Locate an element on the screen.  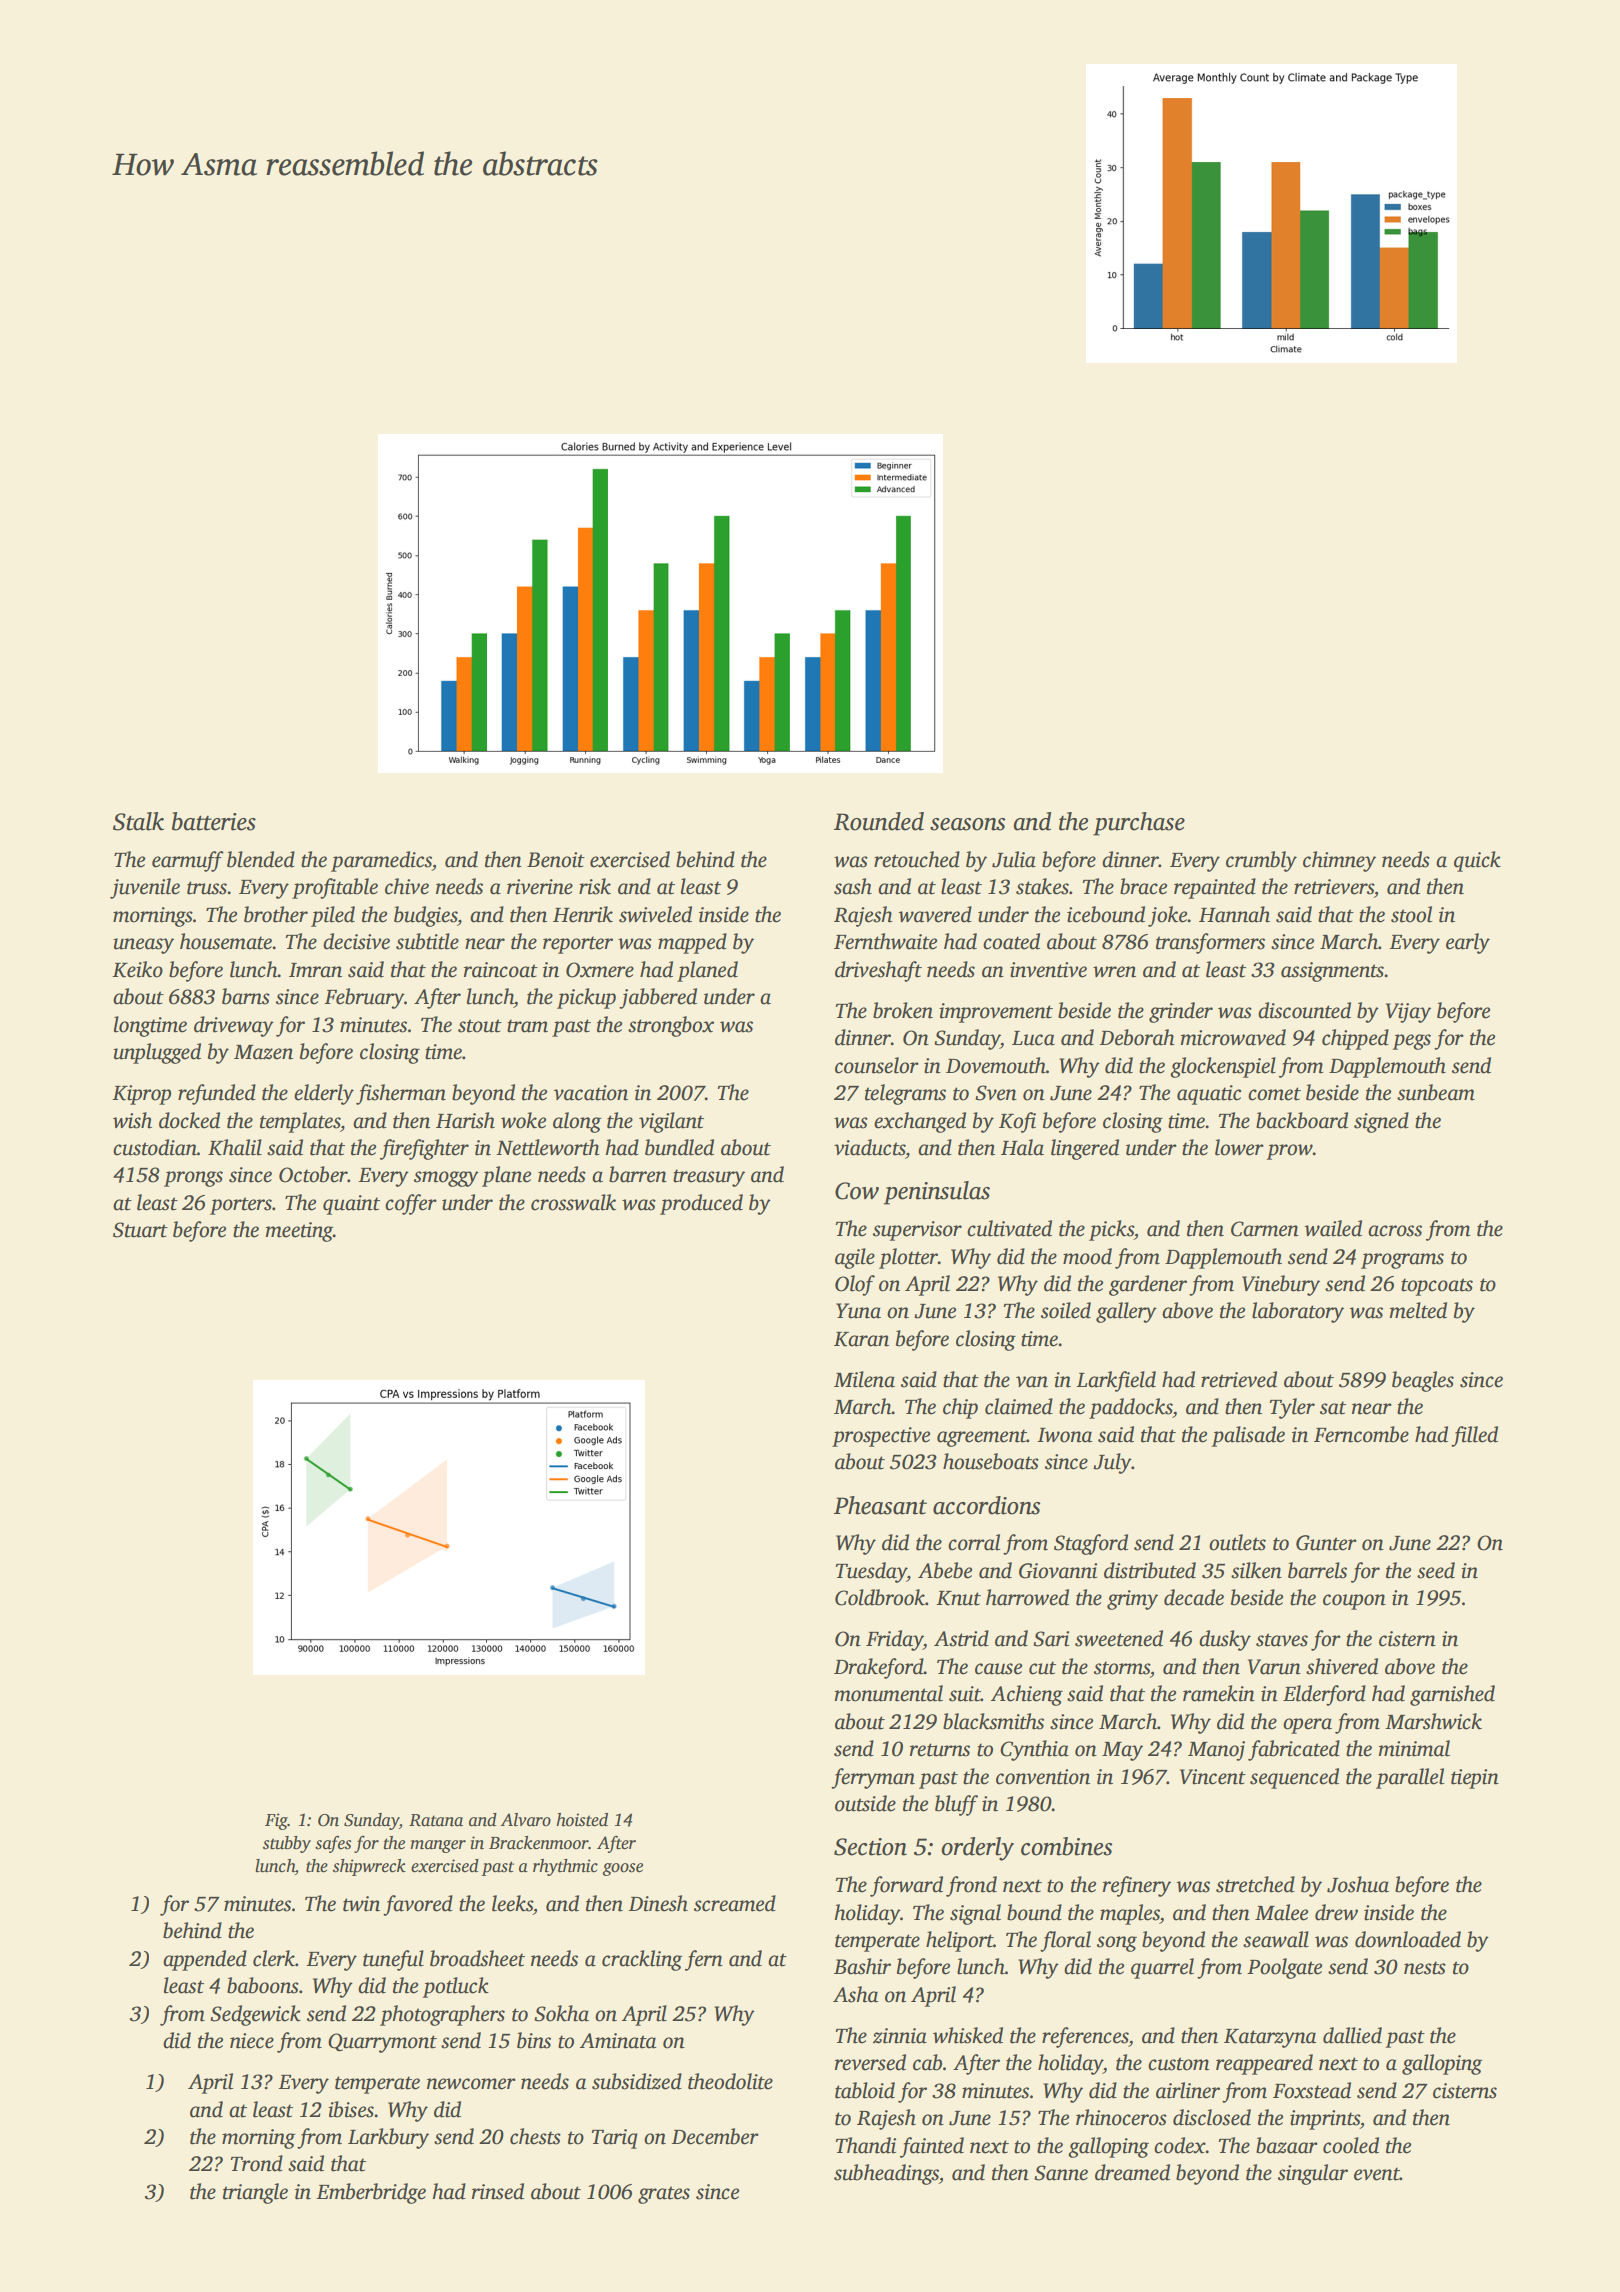
Yuna is located at coordinates (858, 1311).
